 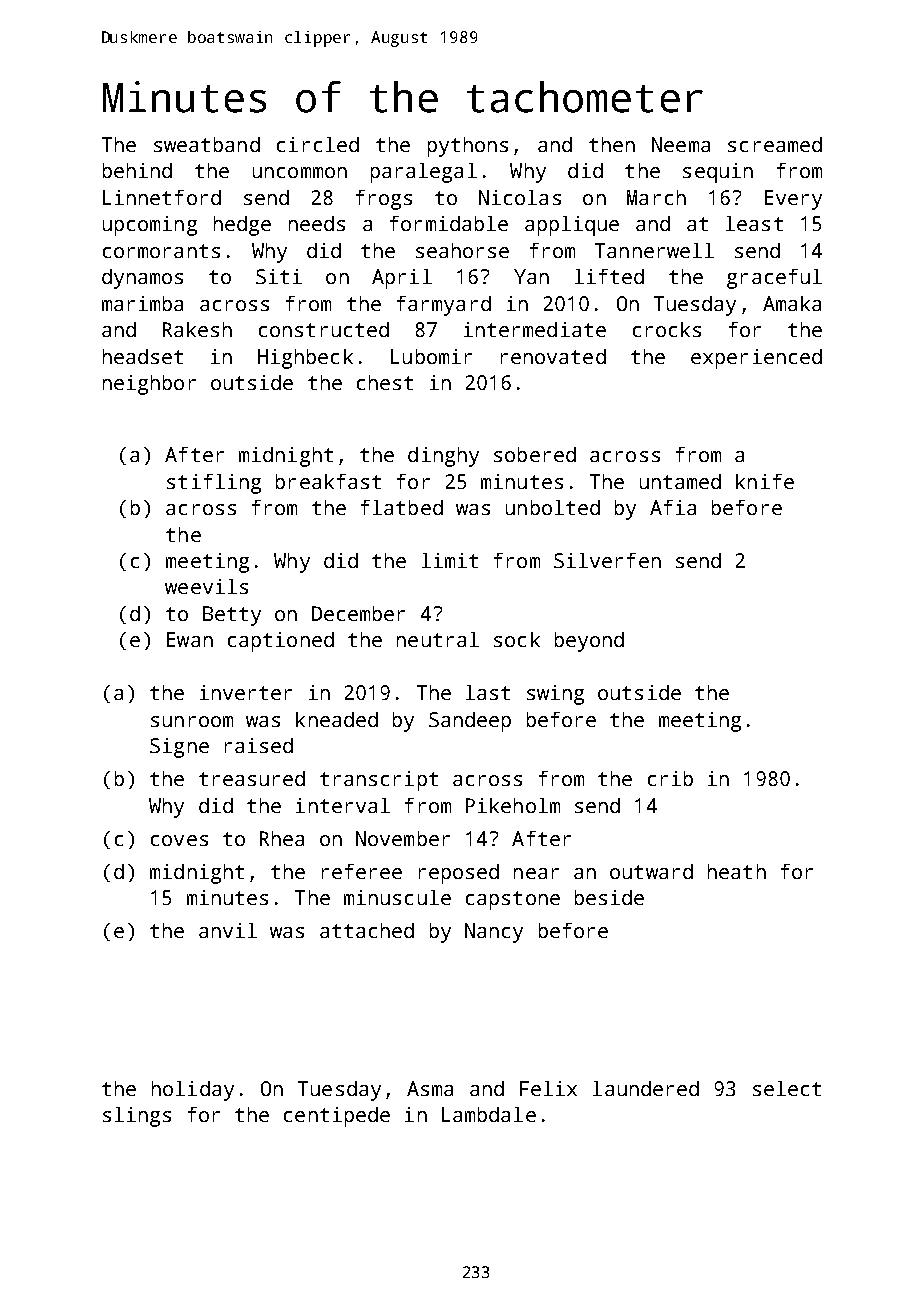 I want to click on Pikeholm, so click(x=513, y=805).
